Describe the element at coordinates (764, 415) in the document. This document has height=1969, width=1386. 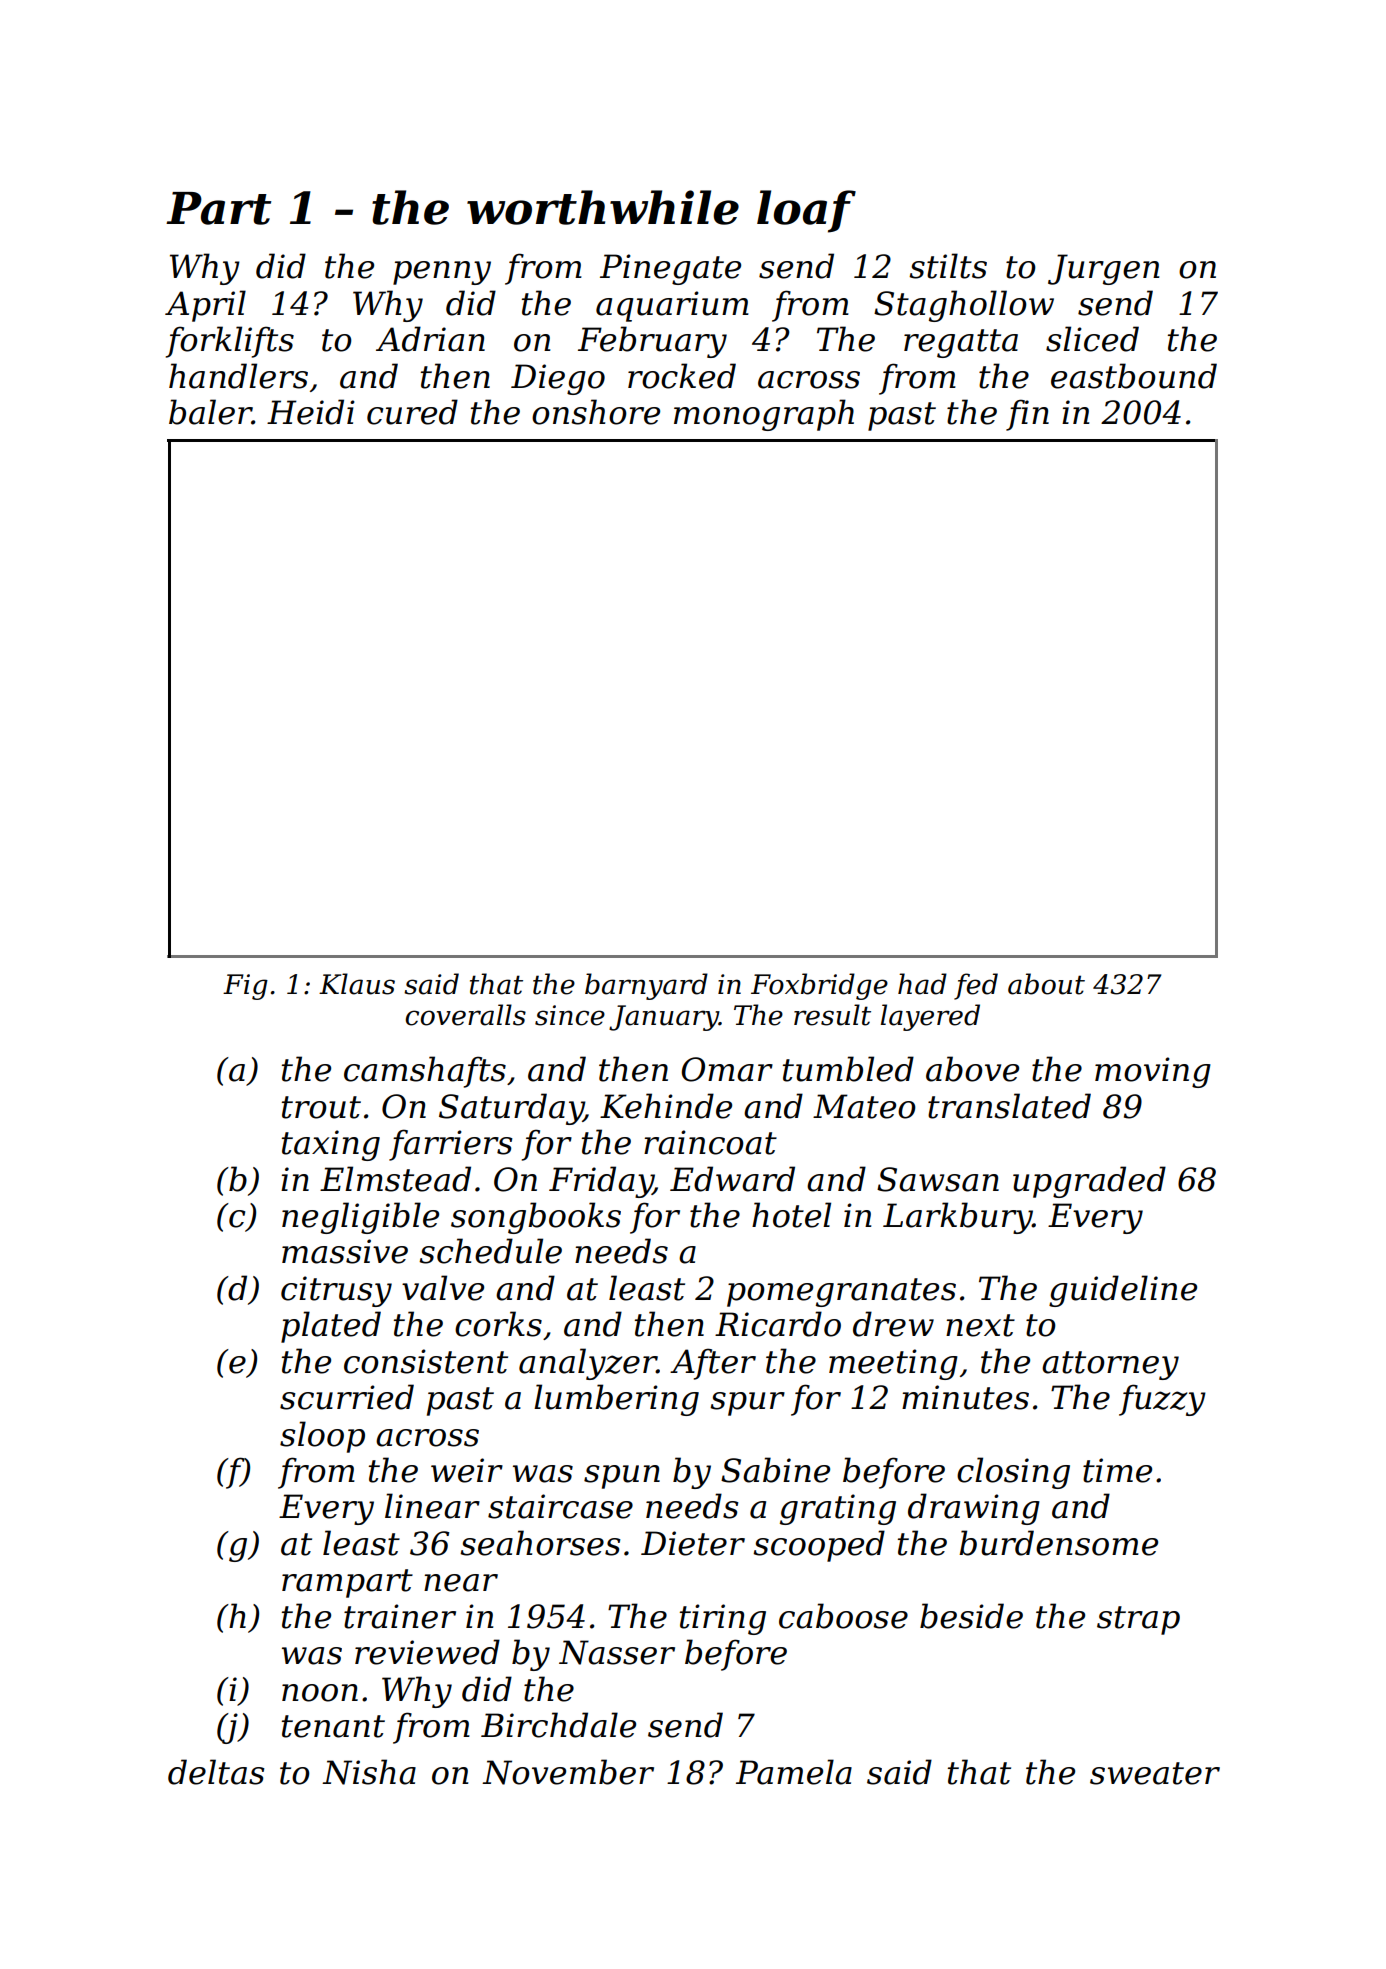
I see `monograph` at that location.
